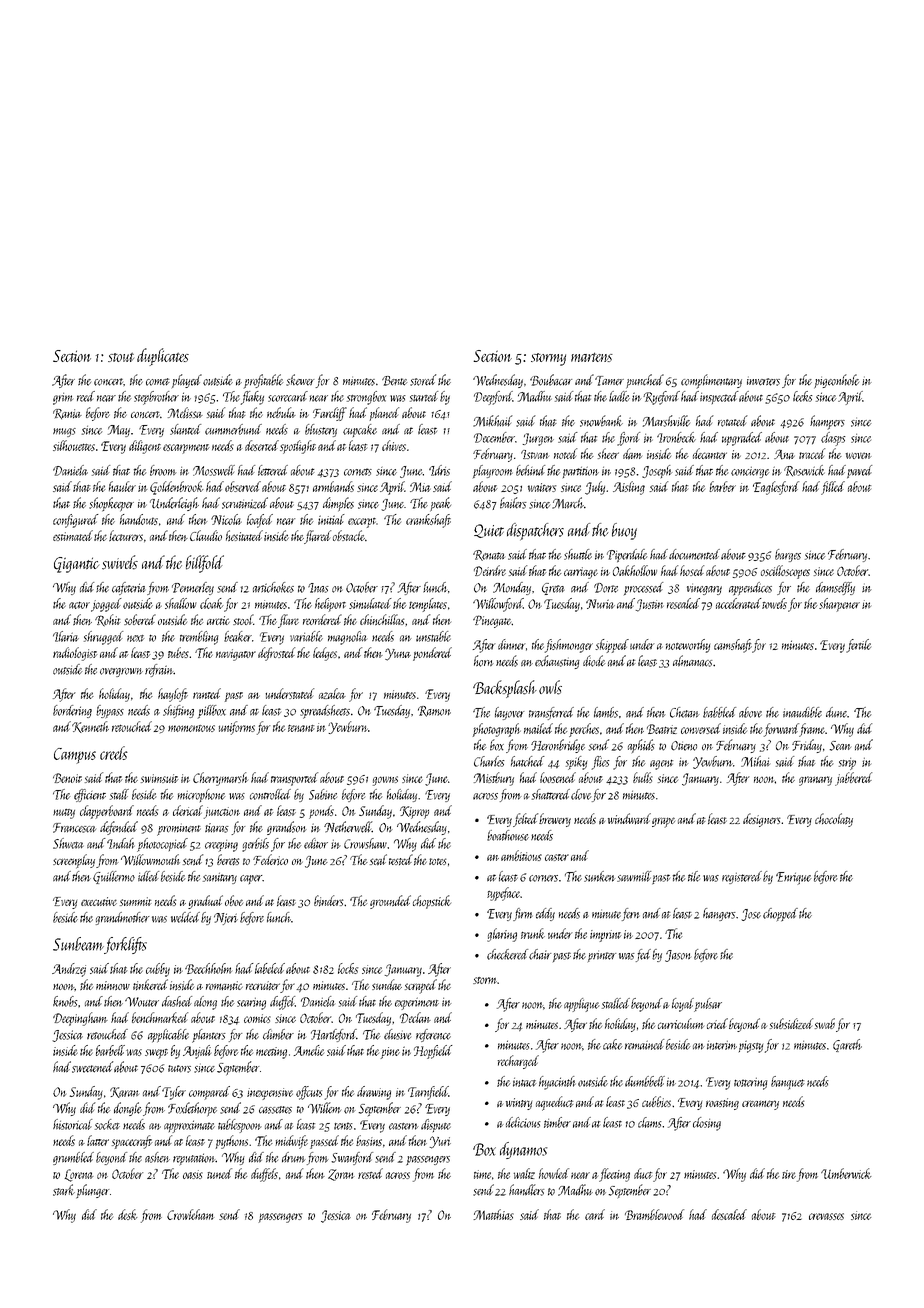 The height and width of the screenshot is (1308, 924). I want to click on martens, so click(592, 357).
